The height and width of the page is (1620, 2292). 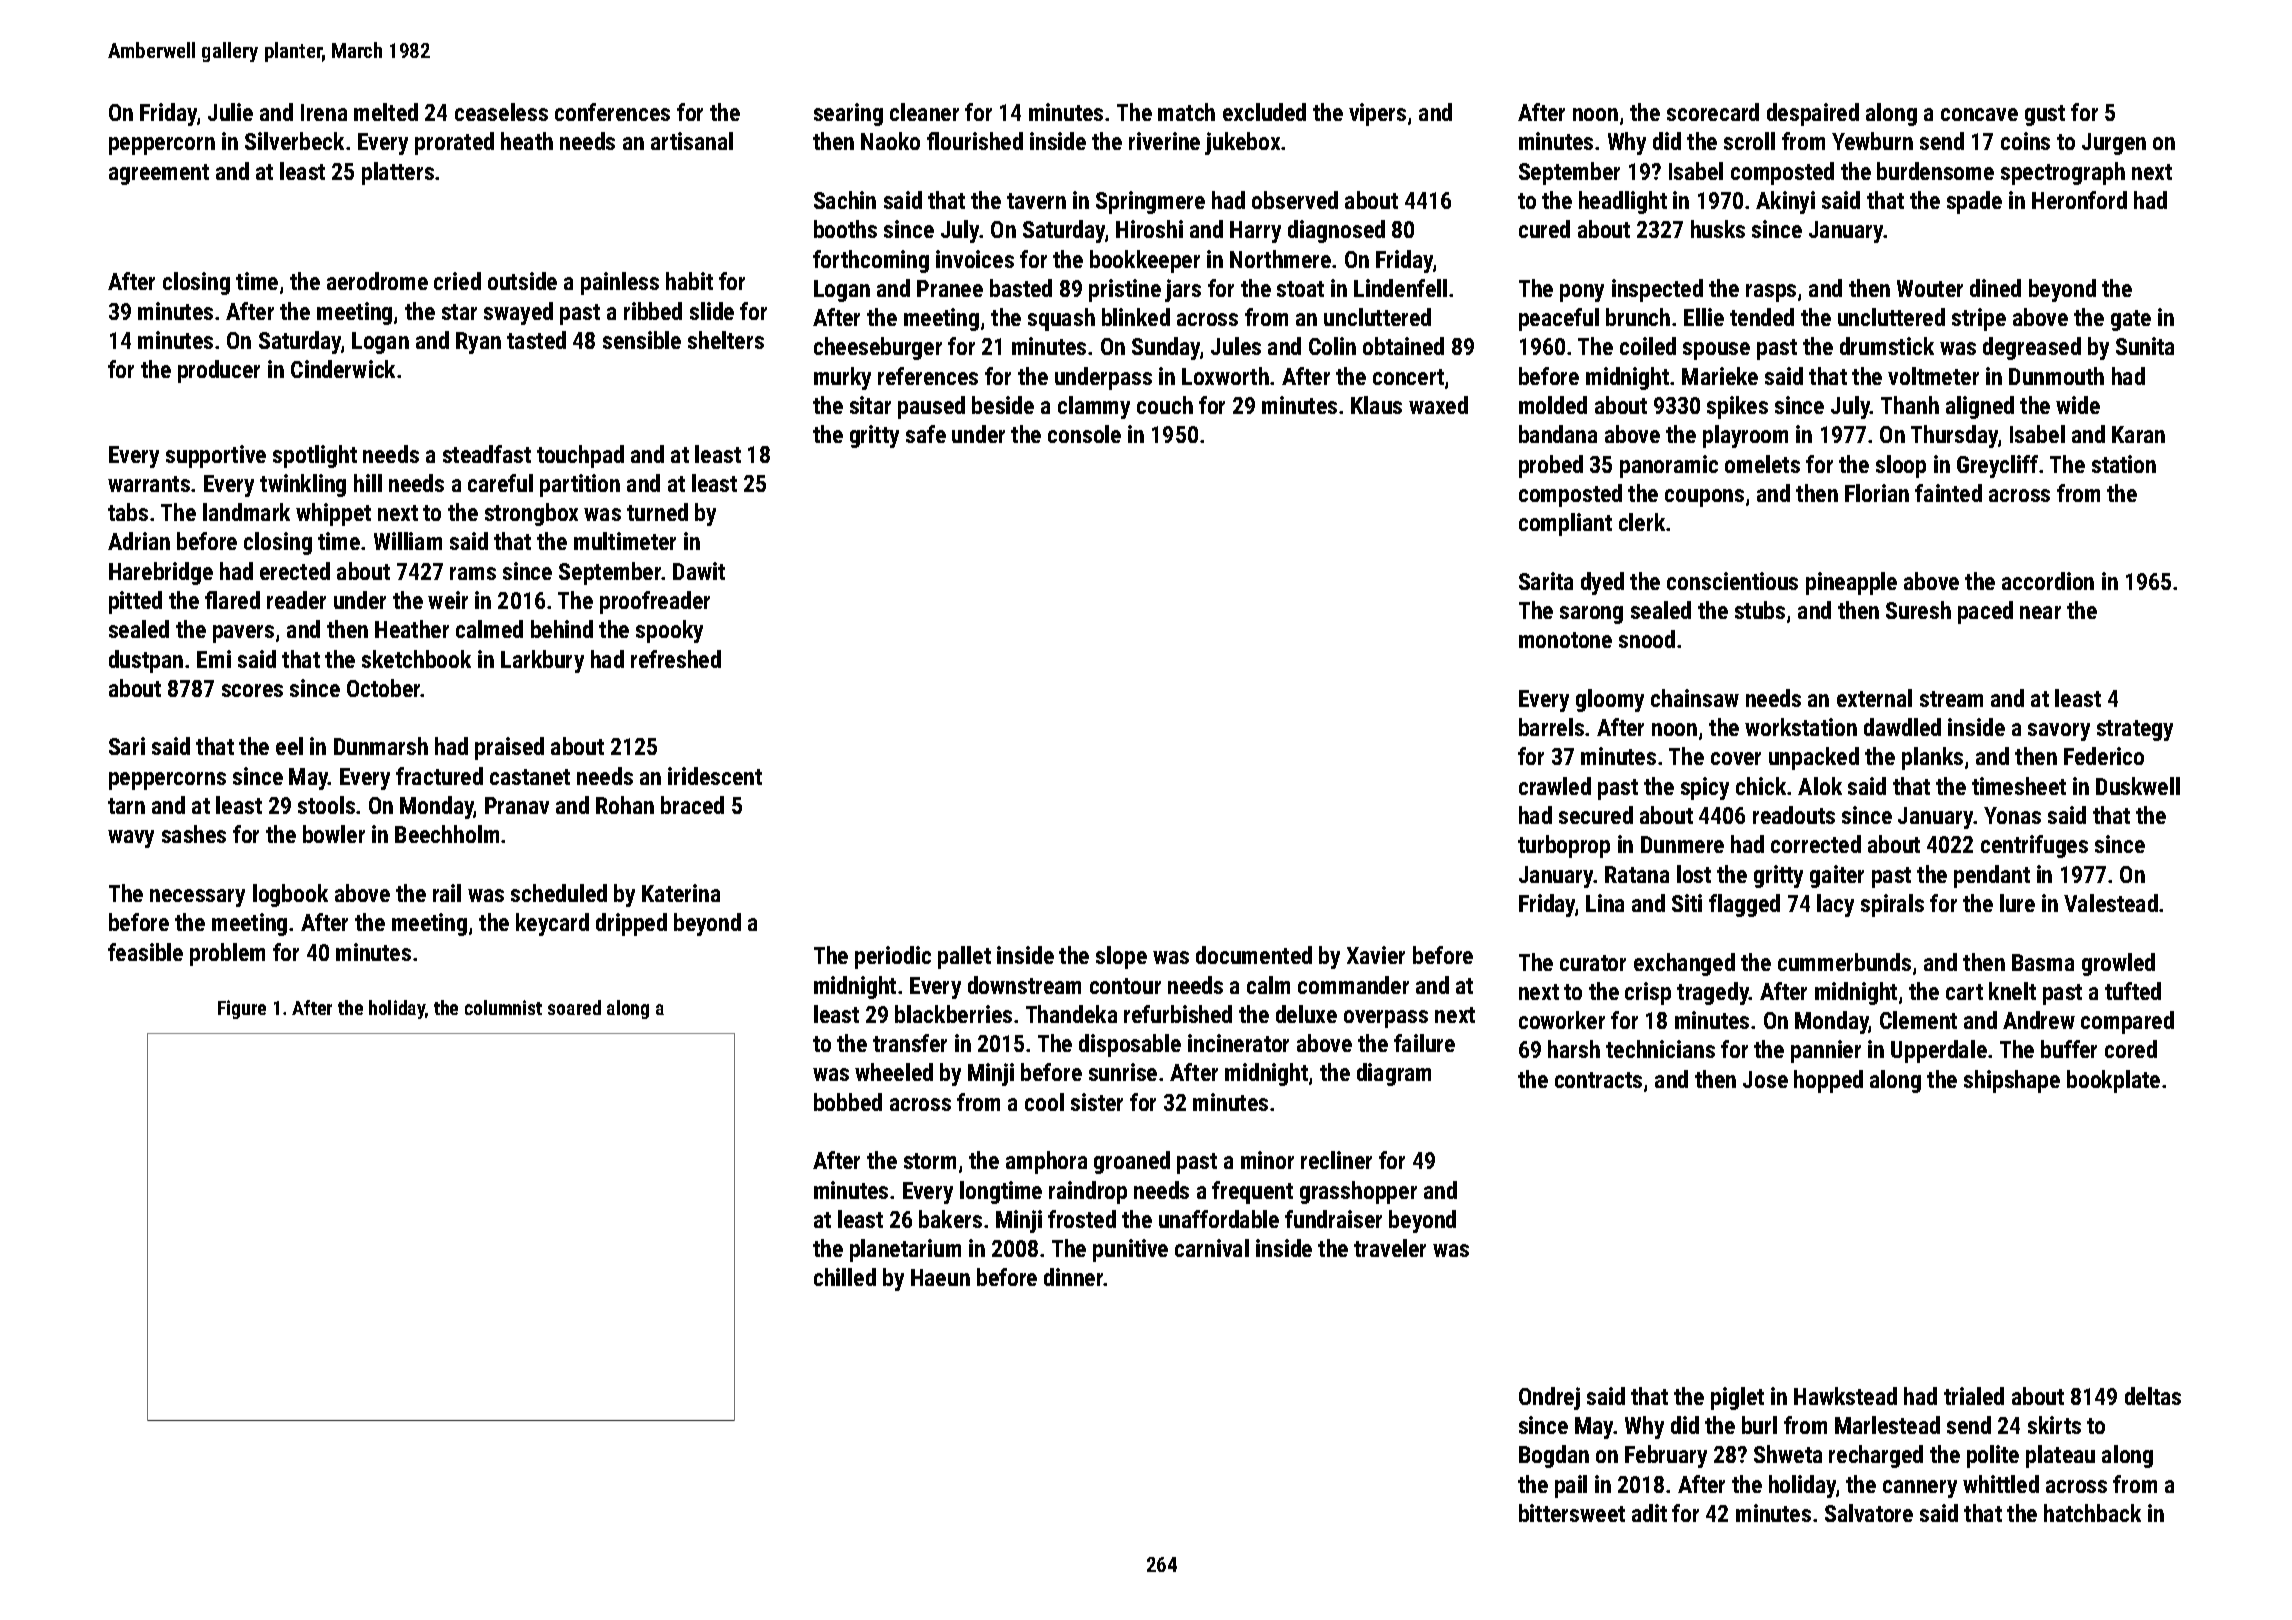 I want to click on planetarium, so click(x=905, y=1250).
